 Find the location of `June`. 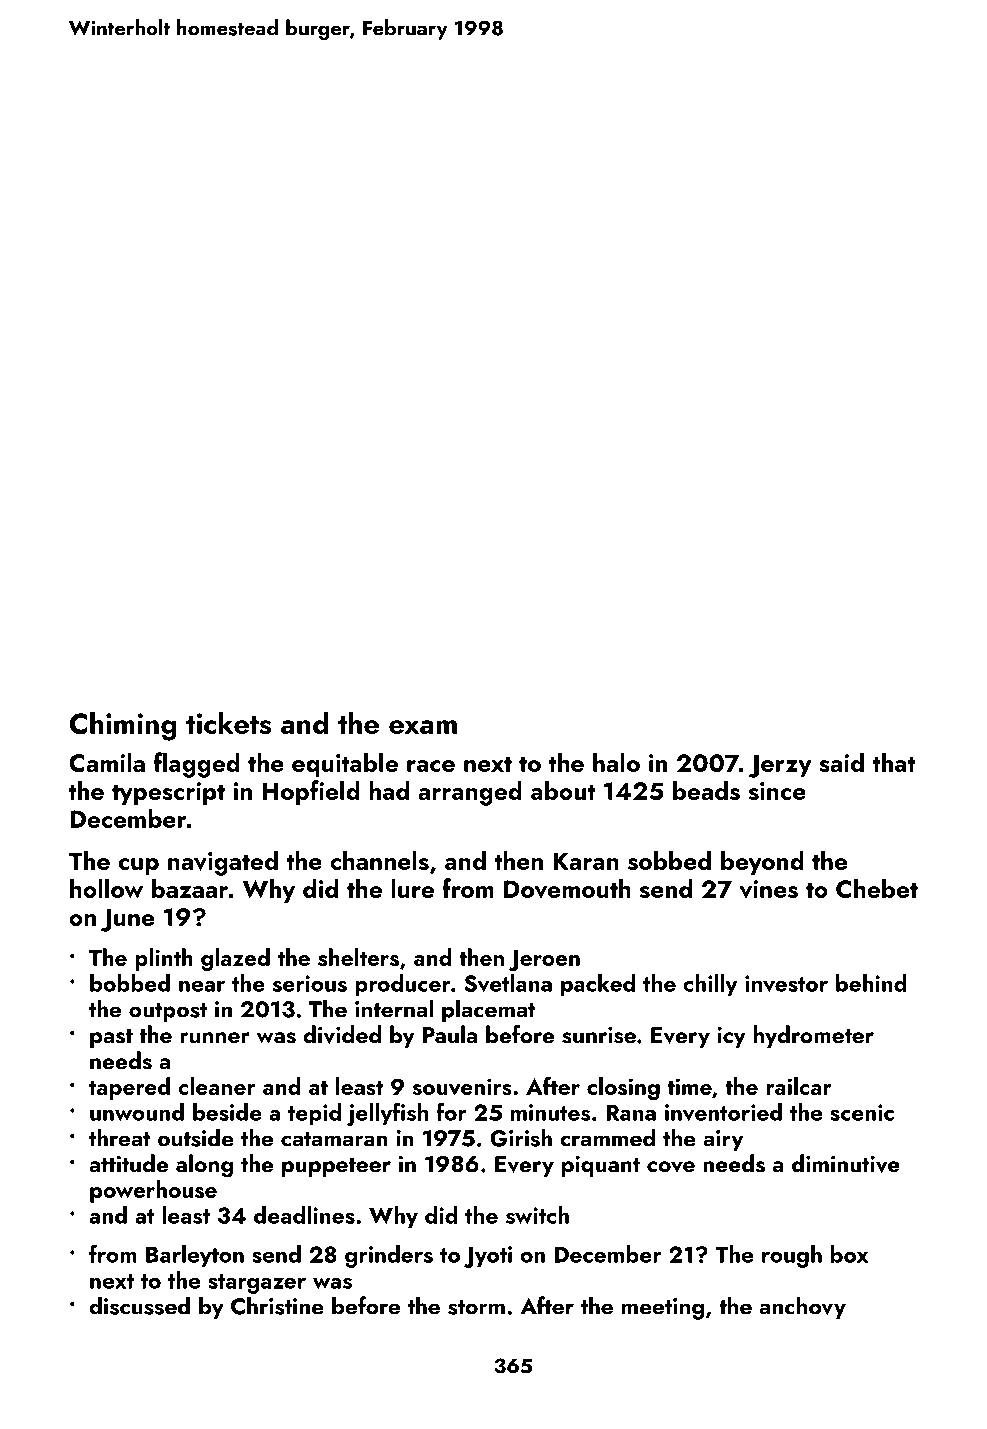

June is located at coordinates (127, 920).
